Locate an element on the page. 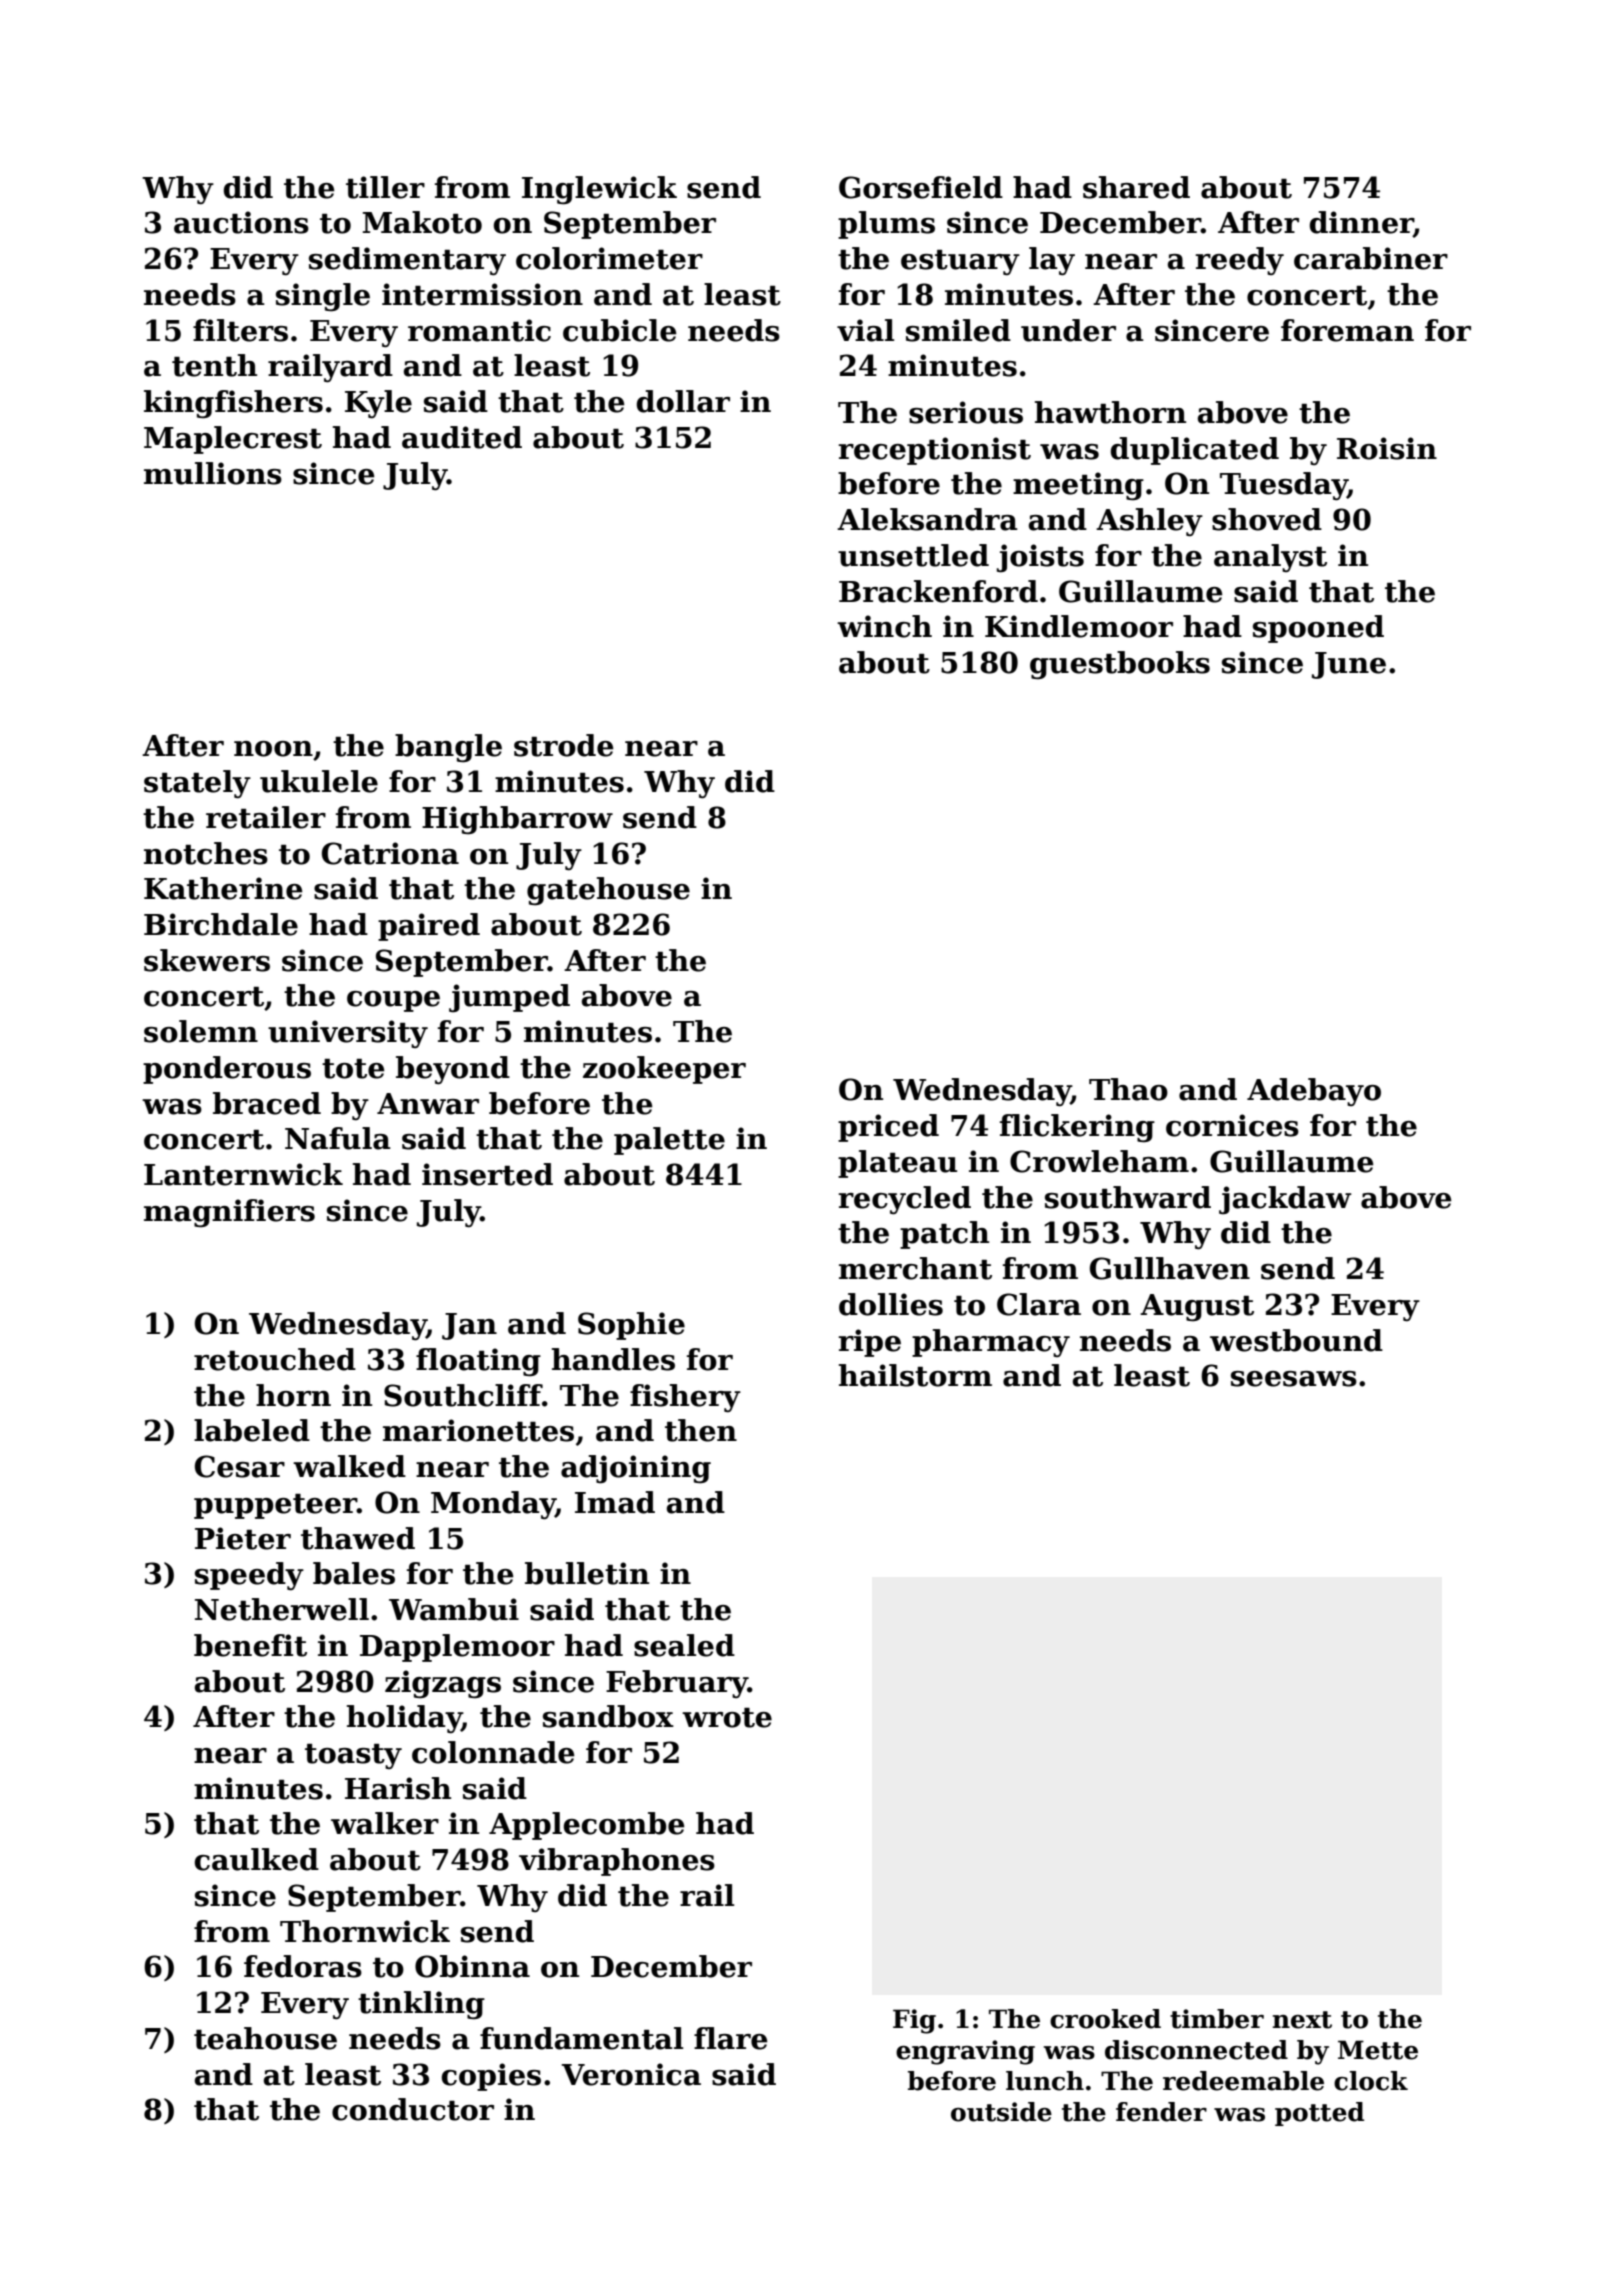  guestbooks is located at coordinates (1120, 665).
